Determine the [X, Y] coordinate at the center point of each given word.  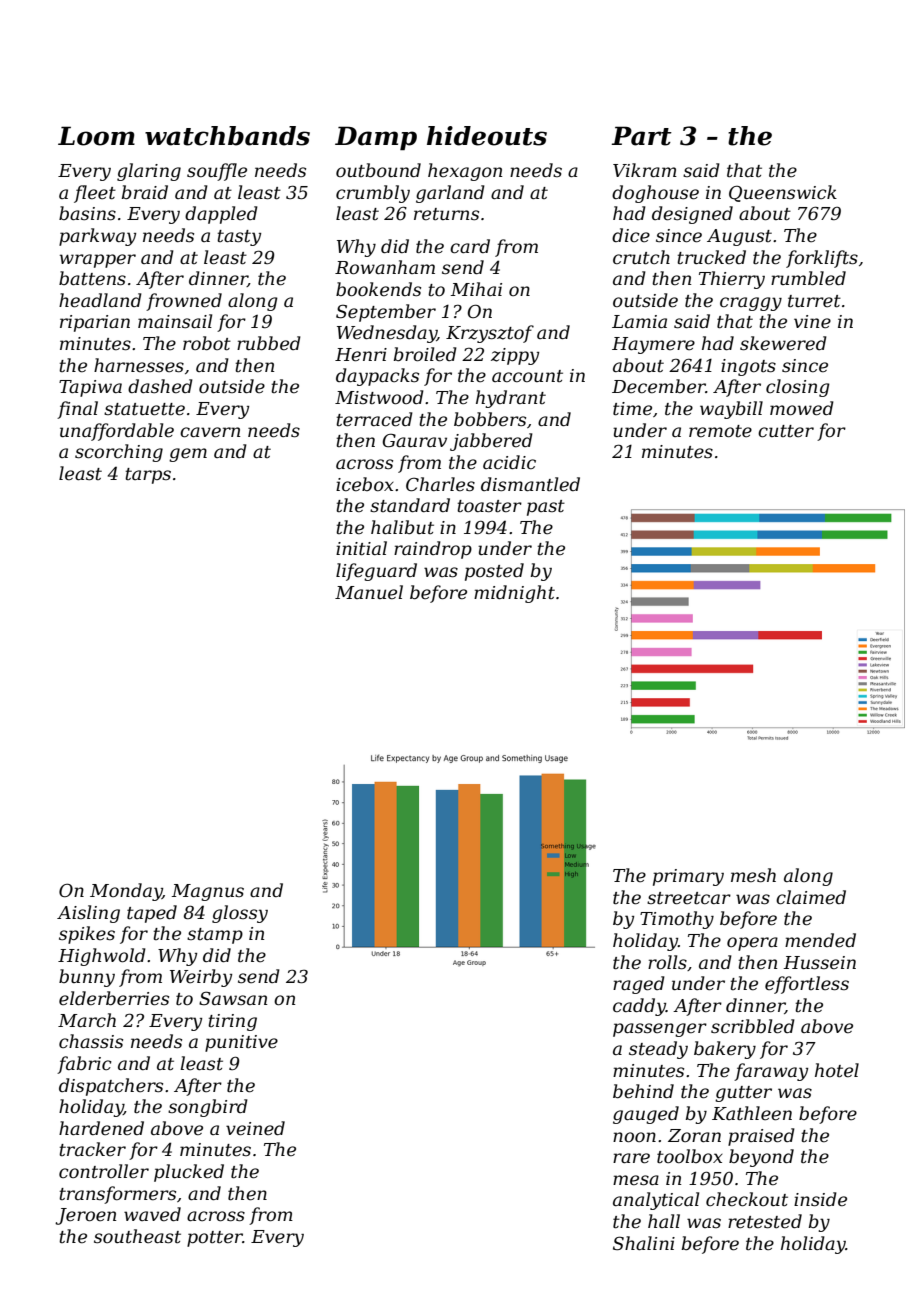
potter [215, 1239]
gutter [743, 1094]
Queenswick [783, 193]
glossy [240, 914]
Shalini [644, 1243]
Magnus [207, 892]
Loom [96, 136]
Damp [376, 138]
